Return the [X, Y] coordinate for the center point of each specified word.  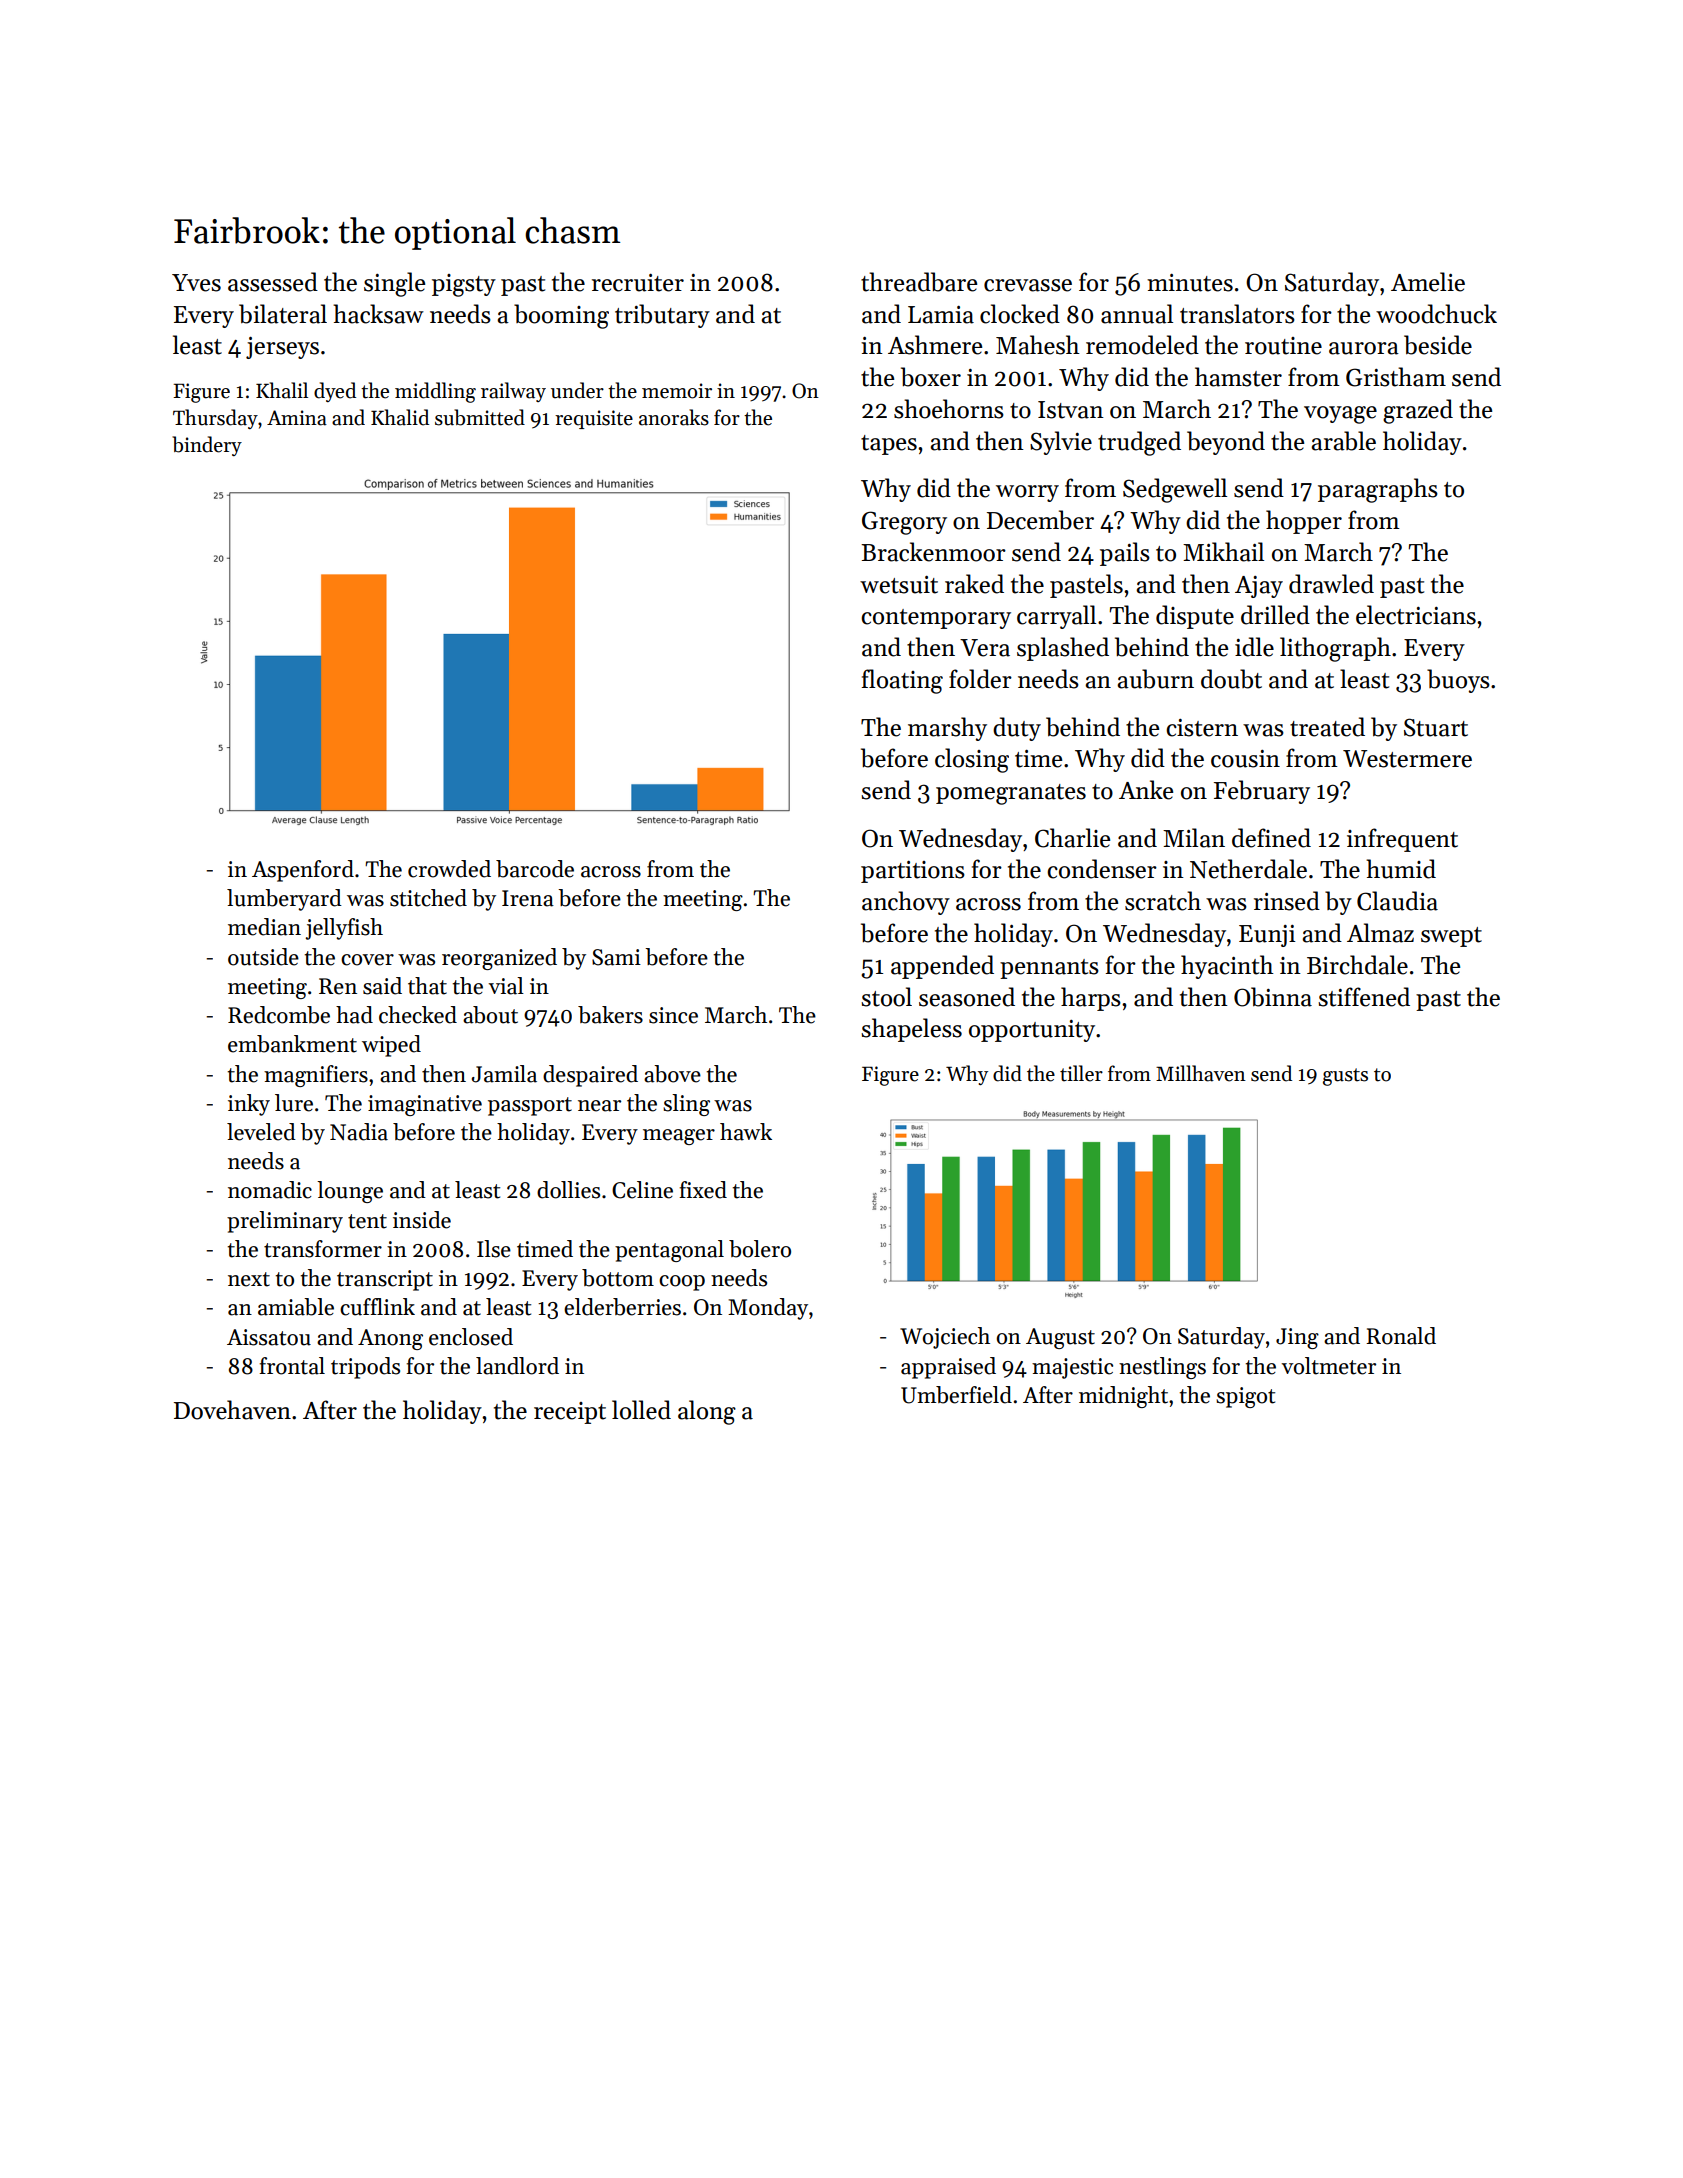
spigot [1245, 1397]
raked [974, 584]
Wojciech [945, 1338]
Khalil [282, 390]
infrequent [1402, 840]
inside [422, 1220]
